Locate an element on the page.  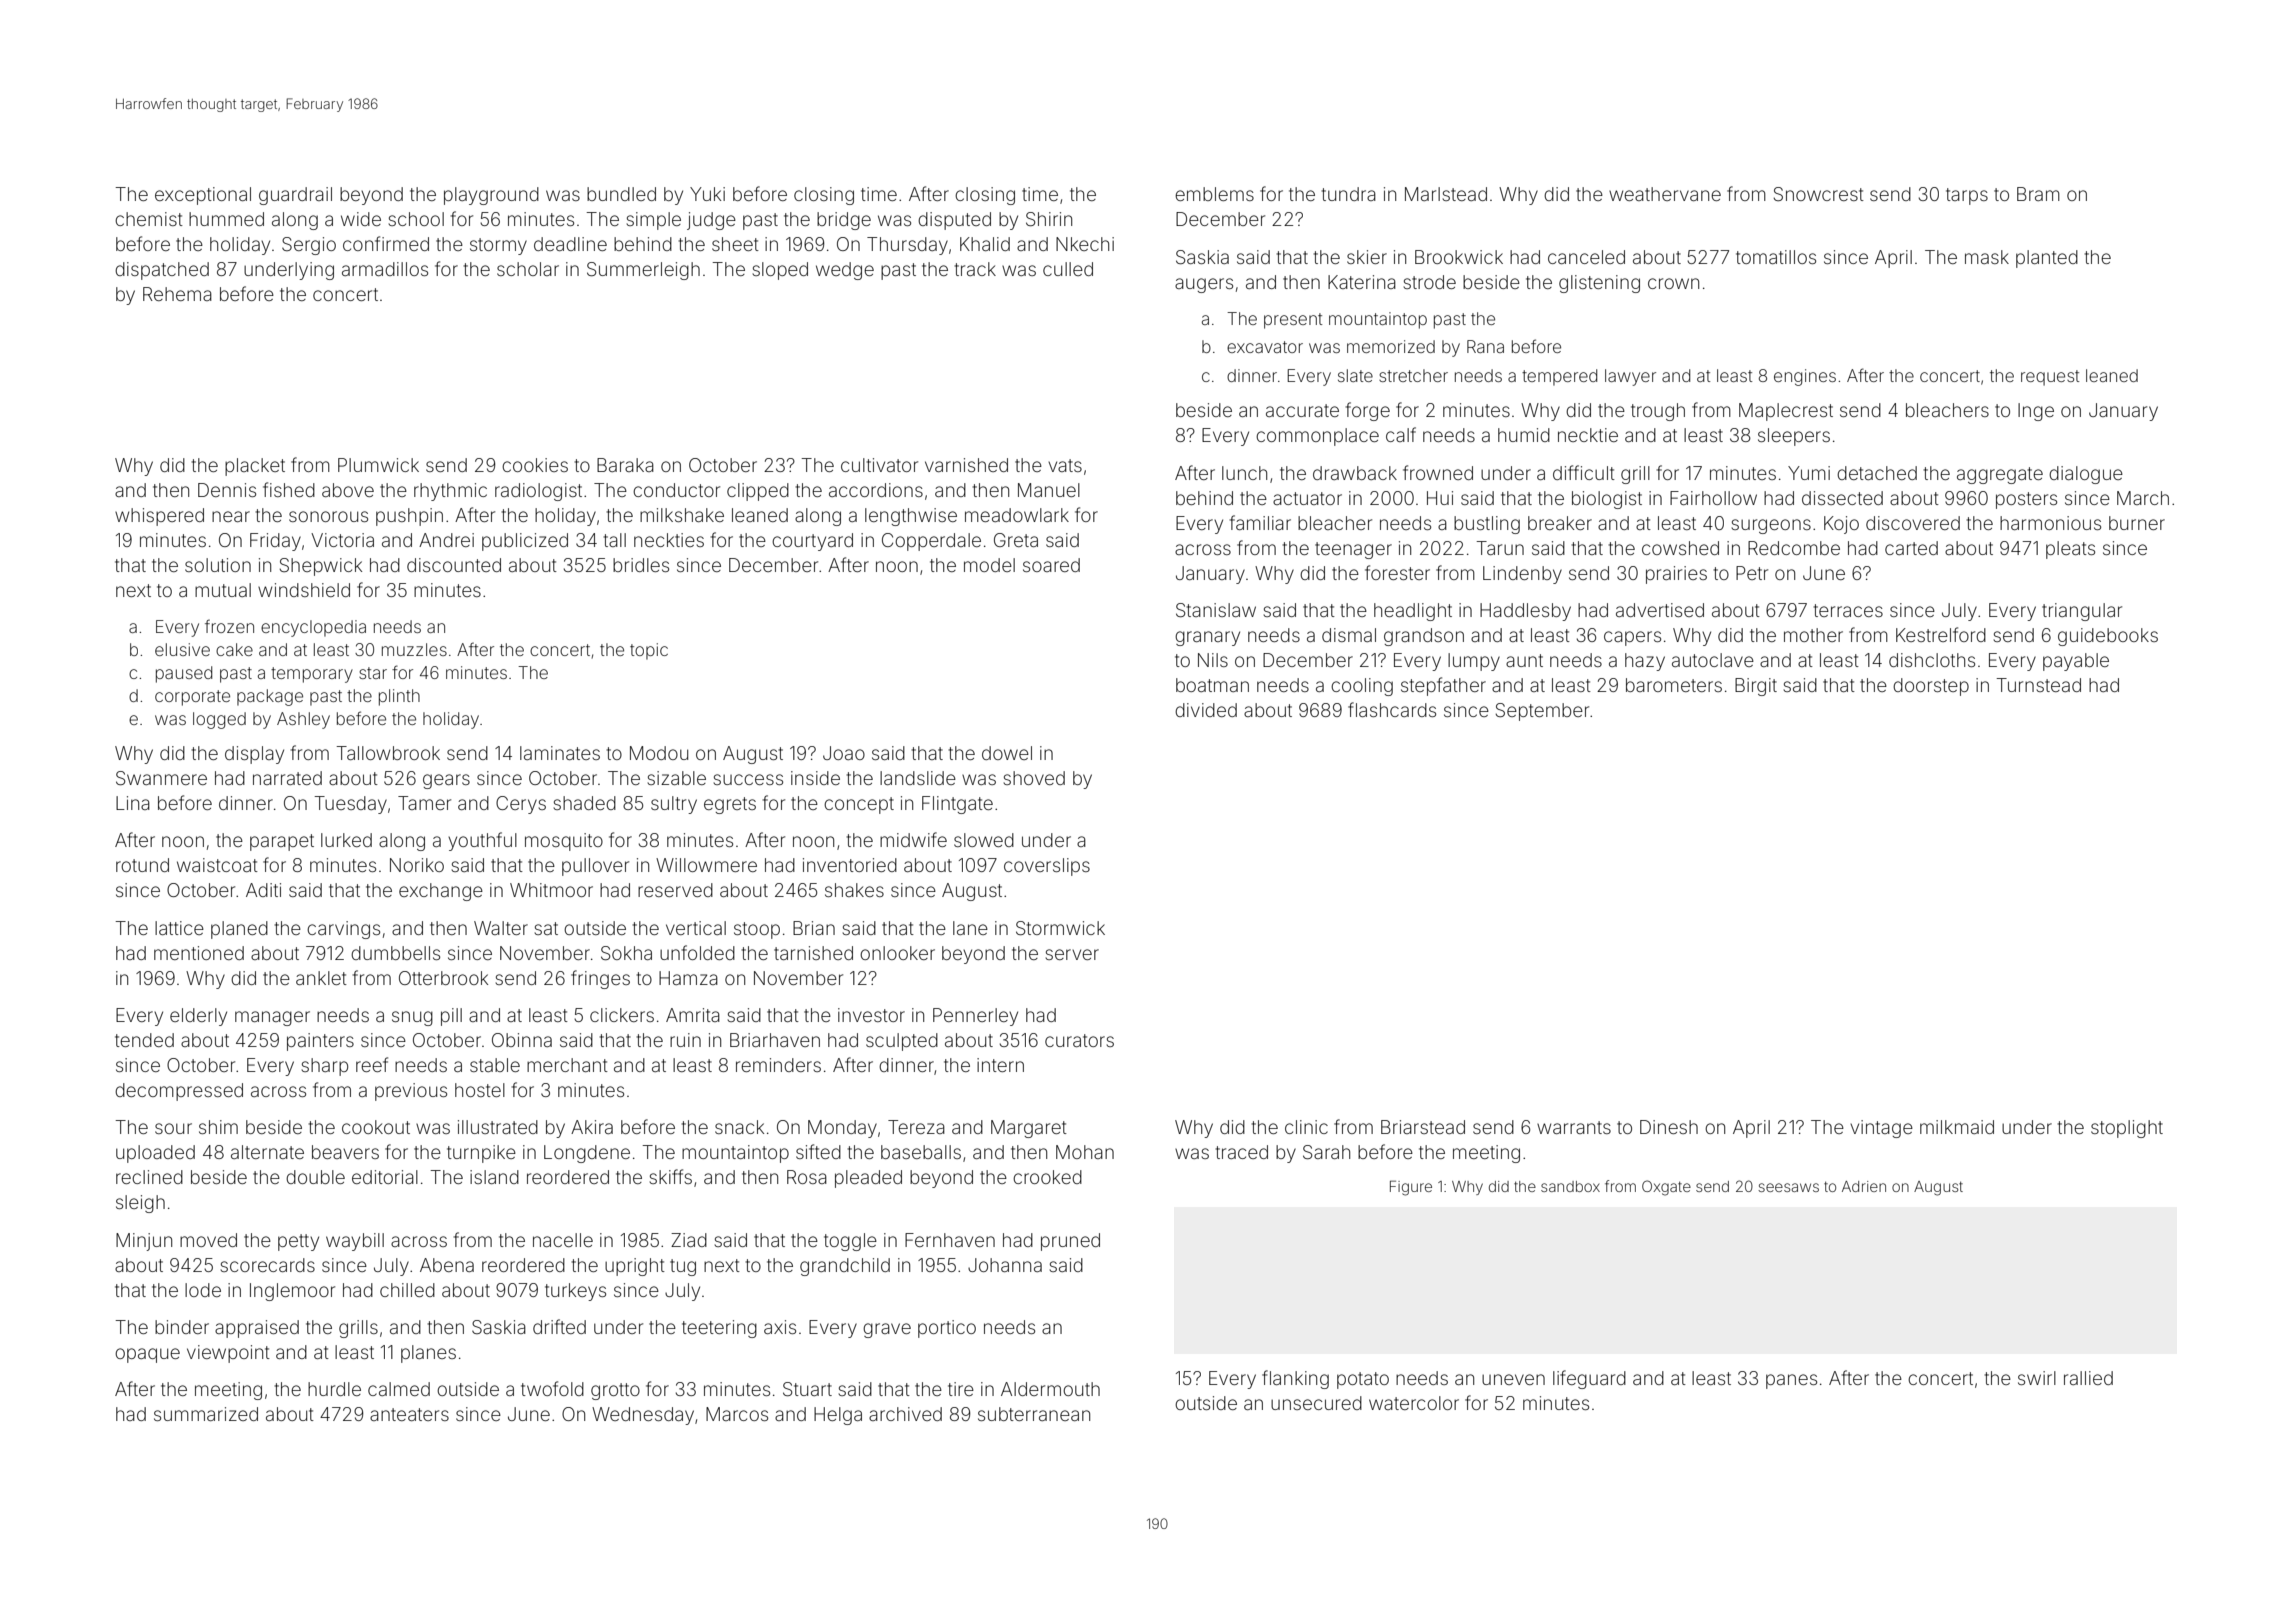
stormy is located at coordinates (498, 246).
